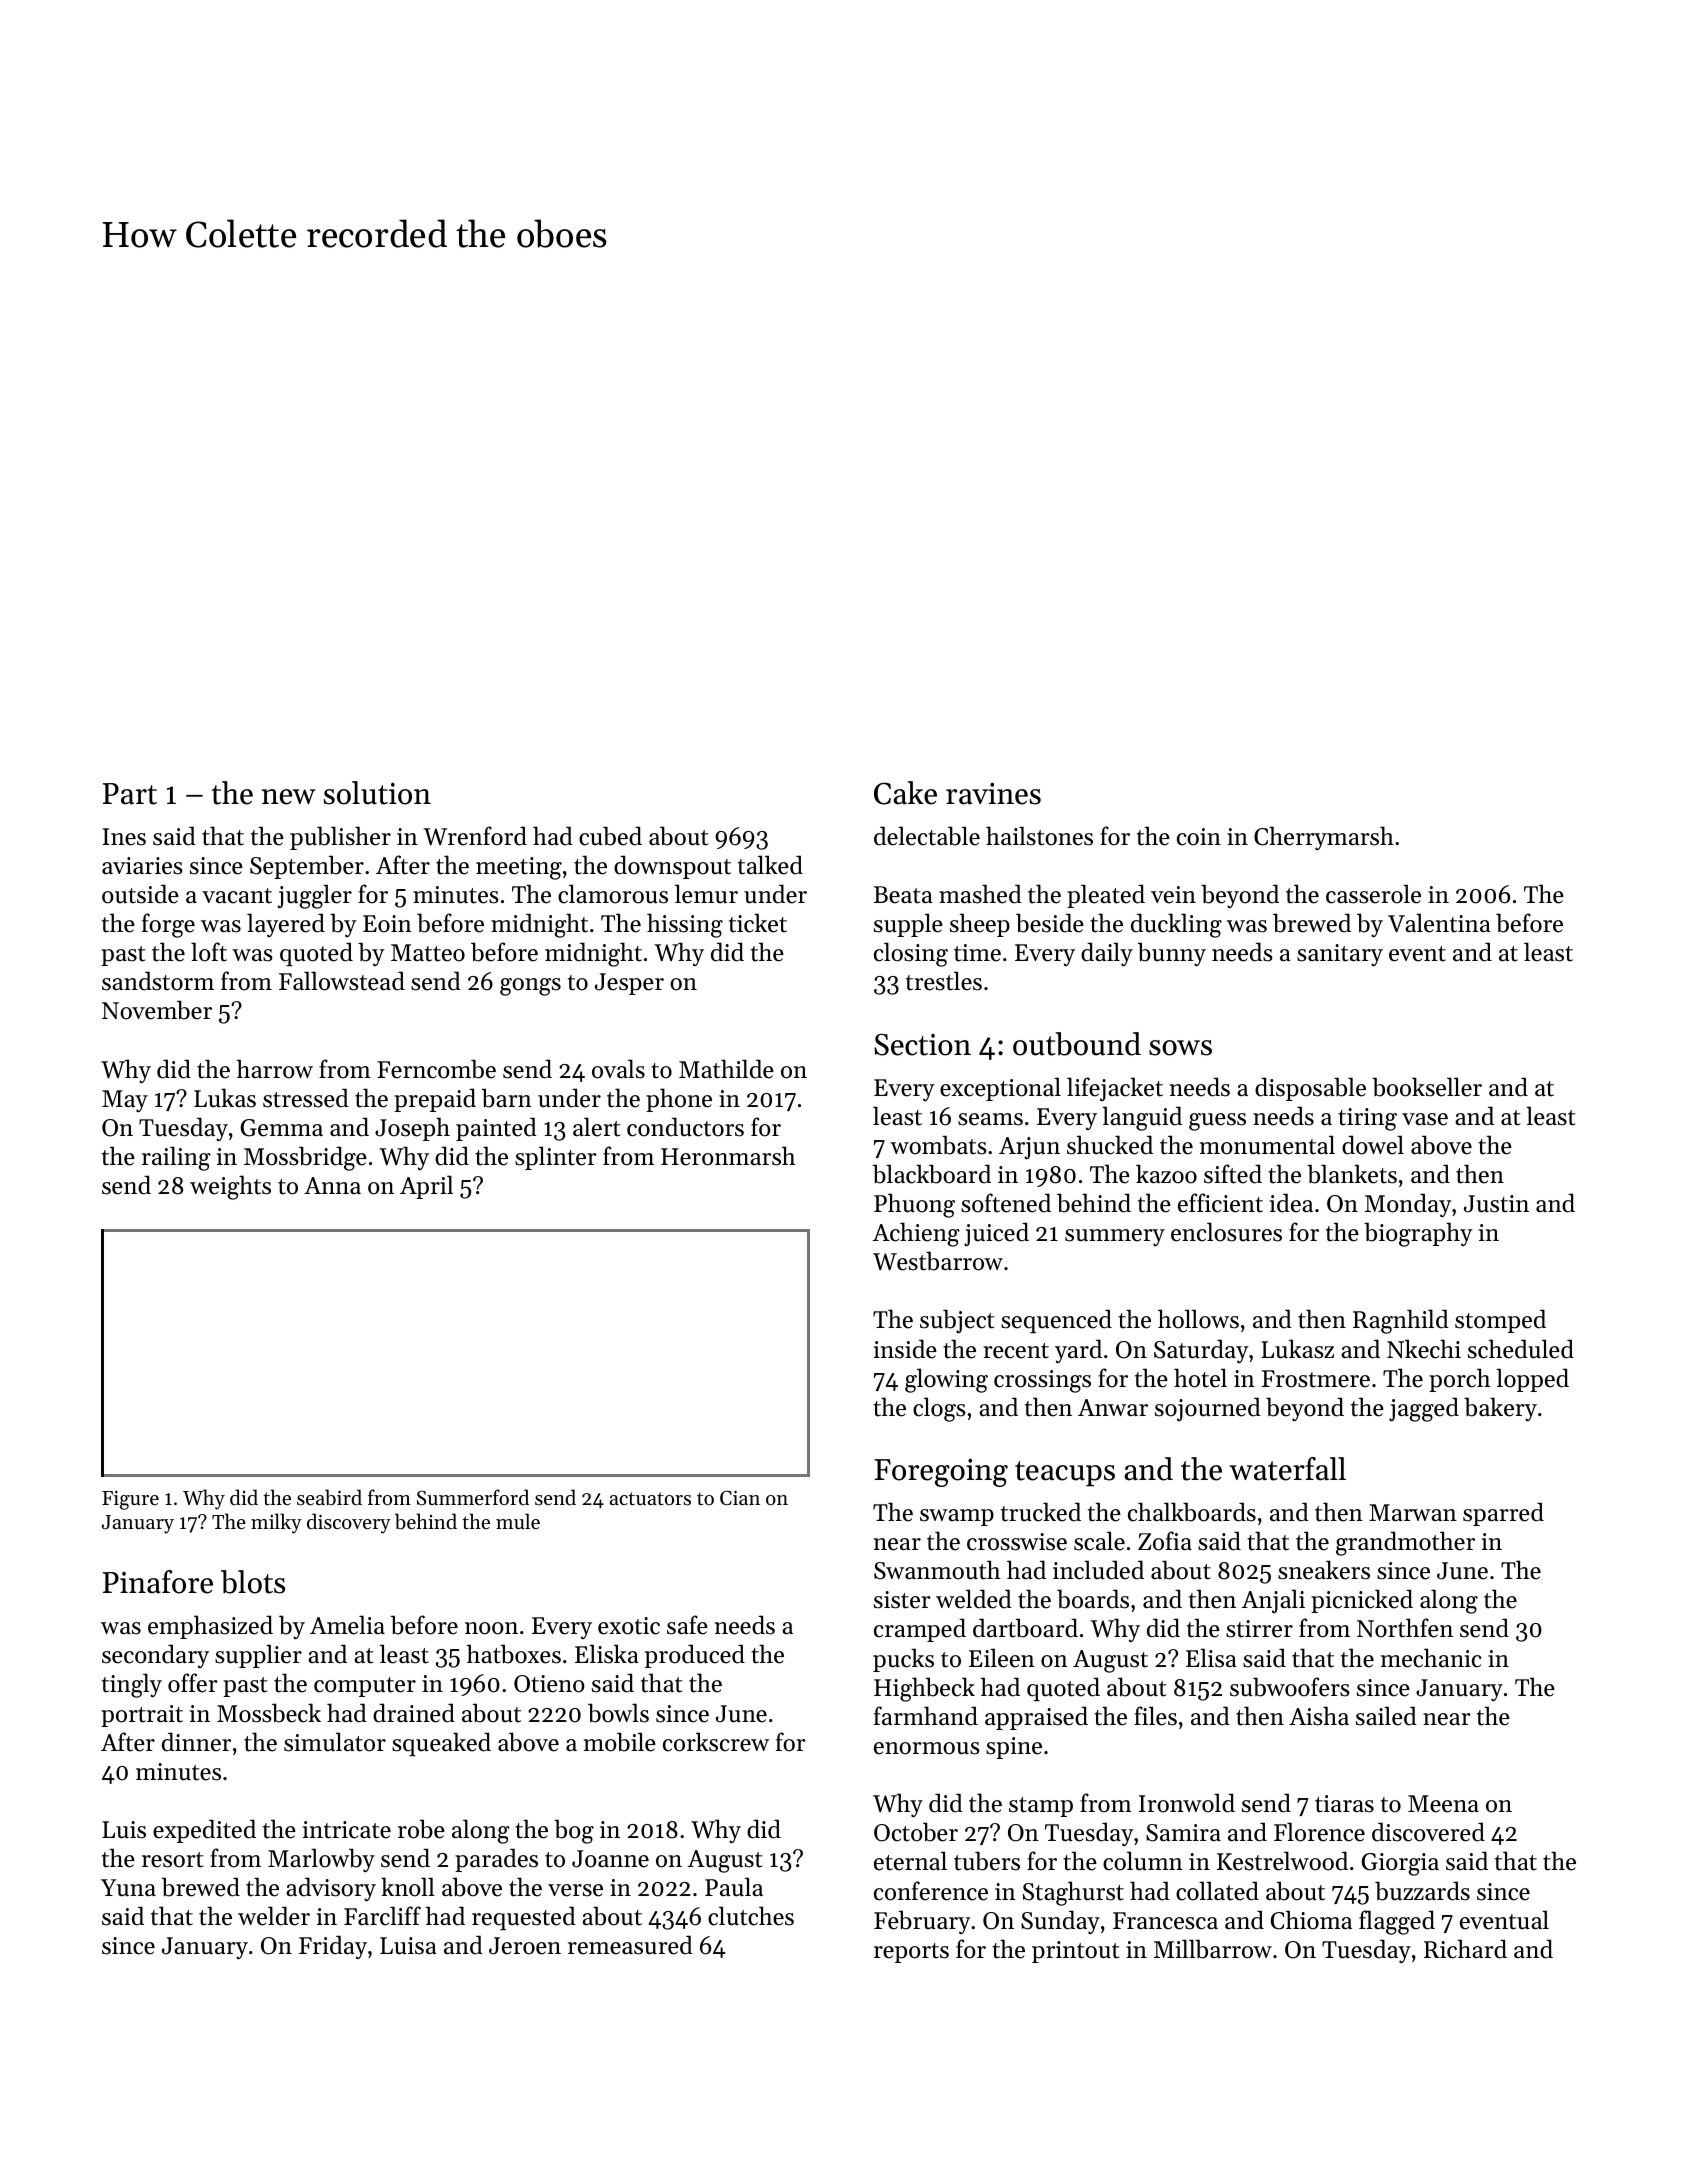  I want to click on Valentina, so click(1439, 923).
